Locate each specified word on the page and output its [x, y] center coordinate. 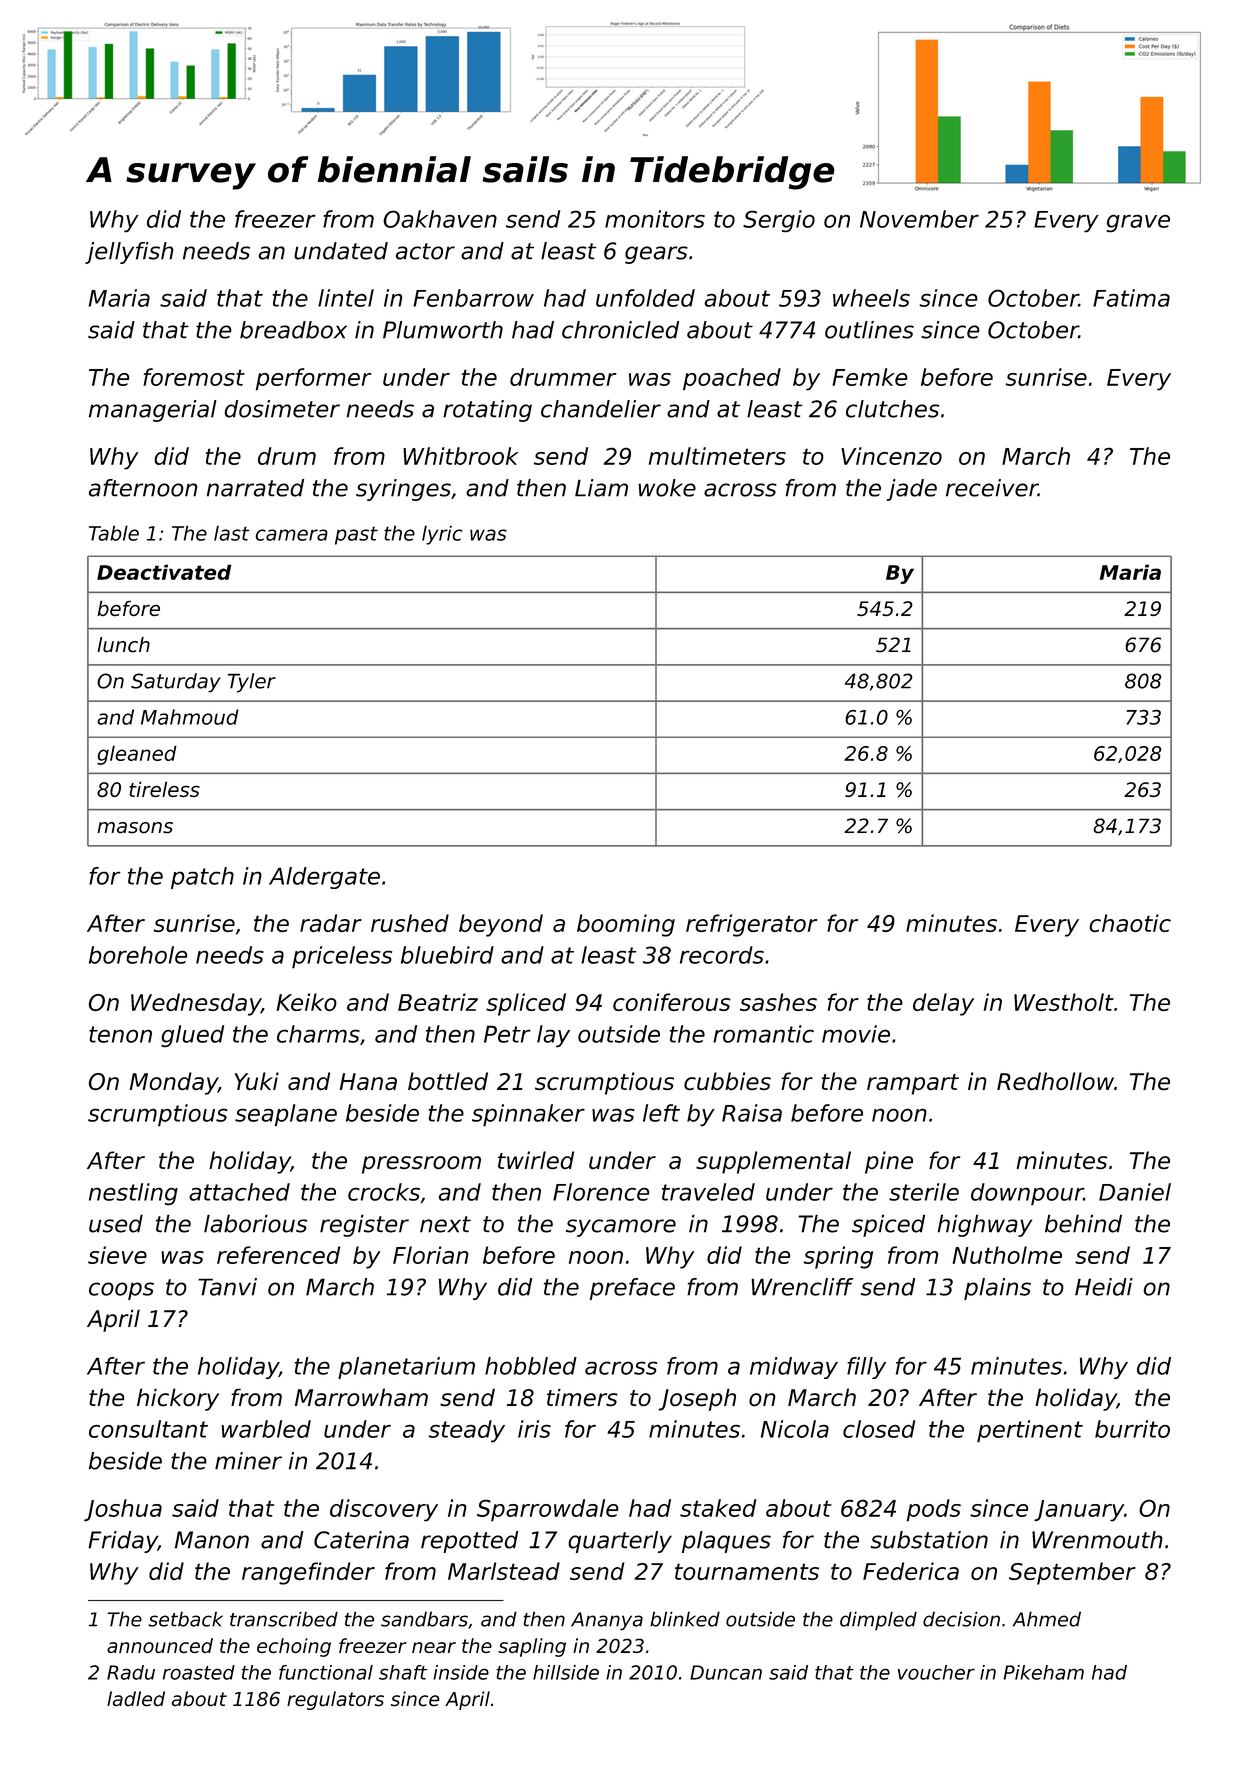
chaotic [1130, 923]
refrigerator [751, 925]
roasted [199, 1672]
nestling [133, 1194]
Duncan [726, 1672]
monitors [655, 219]
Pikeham [1043, 1672]
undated [341, 251]
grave [1138, 223]
